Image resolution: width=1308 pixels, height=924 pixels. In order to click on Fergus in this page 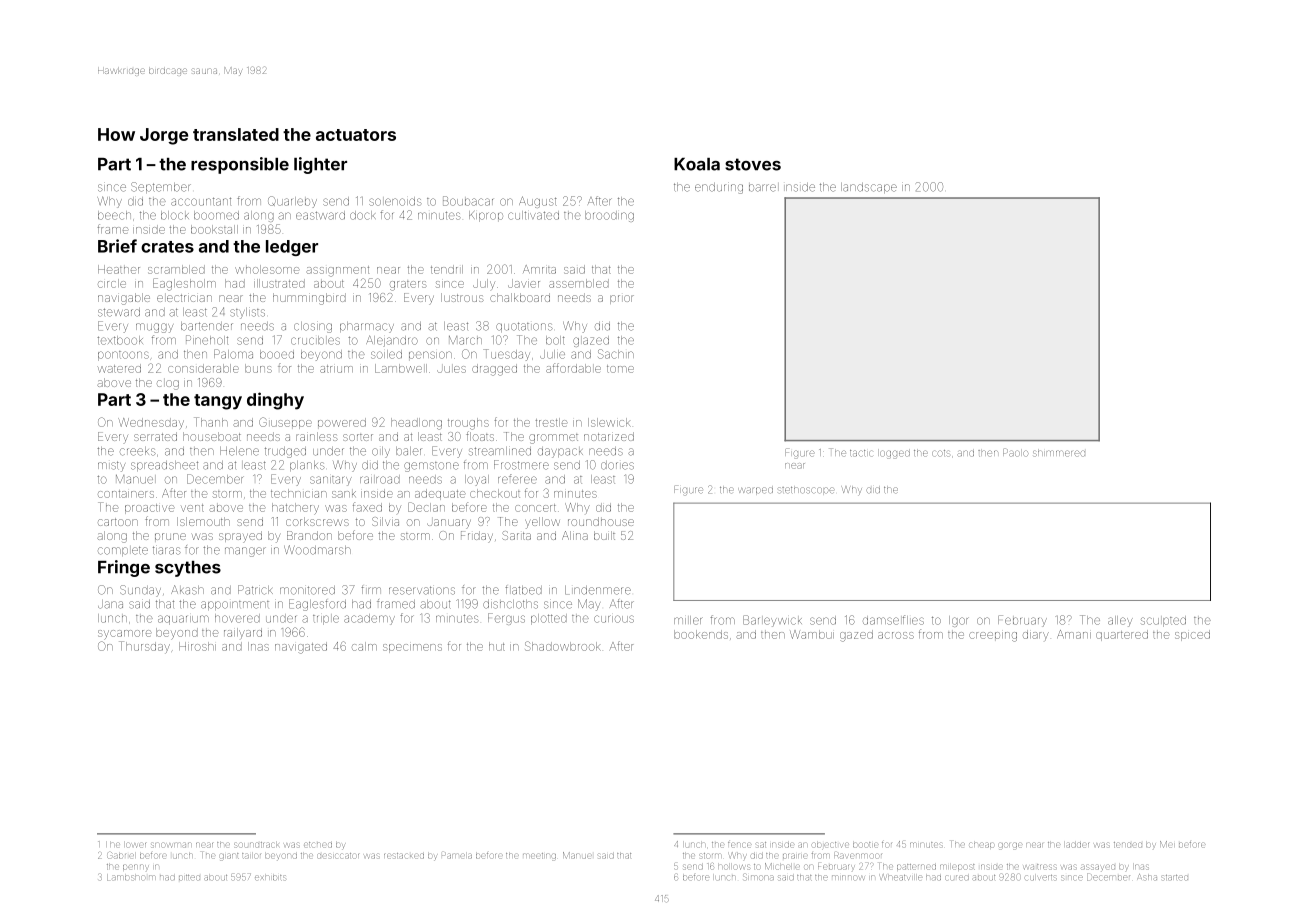, I will do `click(506, 619)`.
